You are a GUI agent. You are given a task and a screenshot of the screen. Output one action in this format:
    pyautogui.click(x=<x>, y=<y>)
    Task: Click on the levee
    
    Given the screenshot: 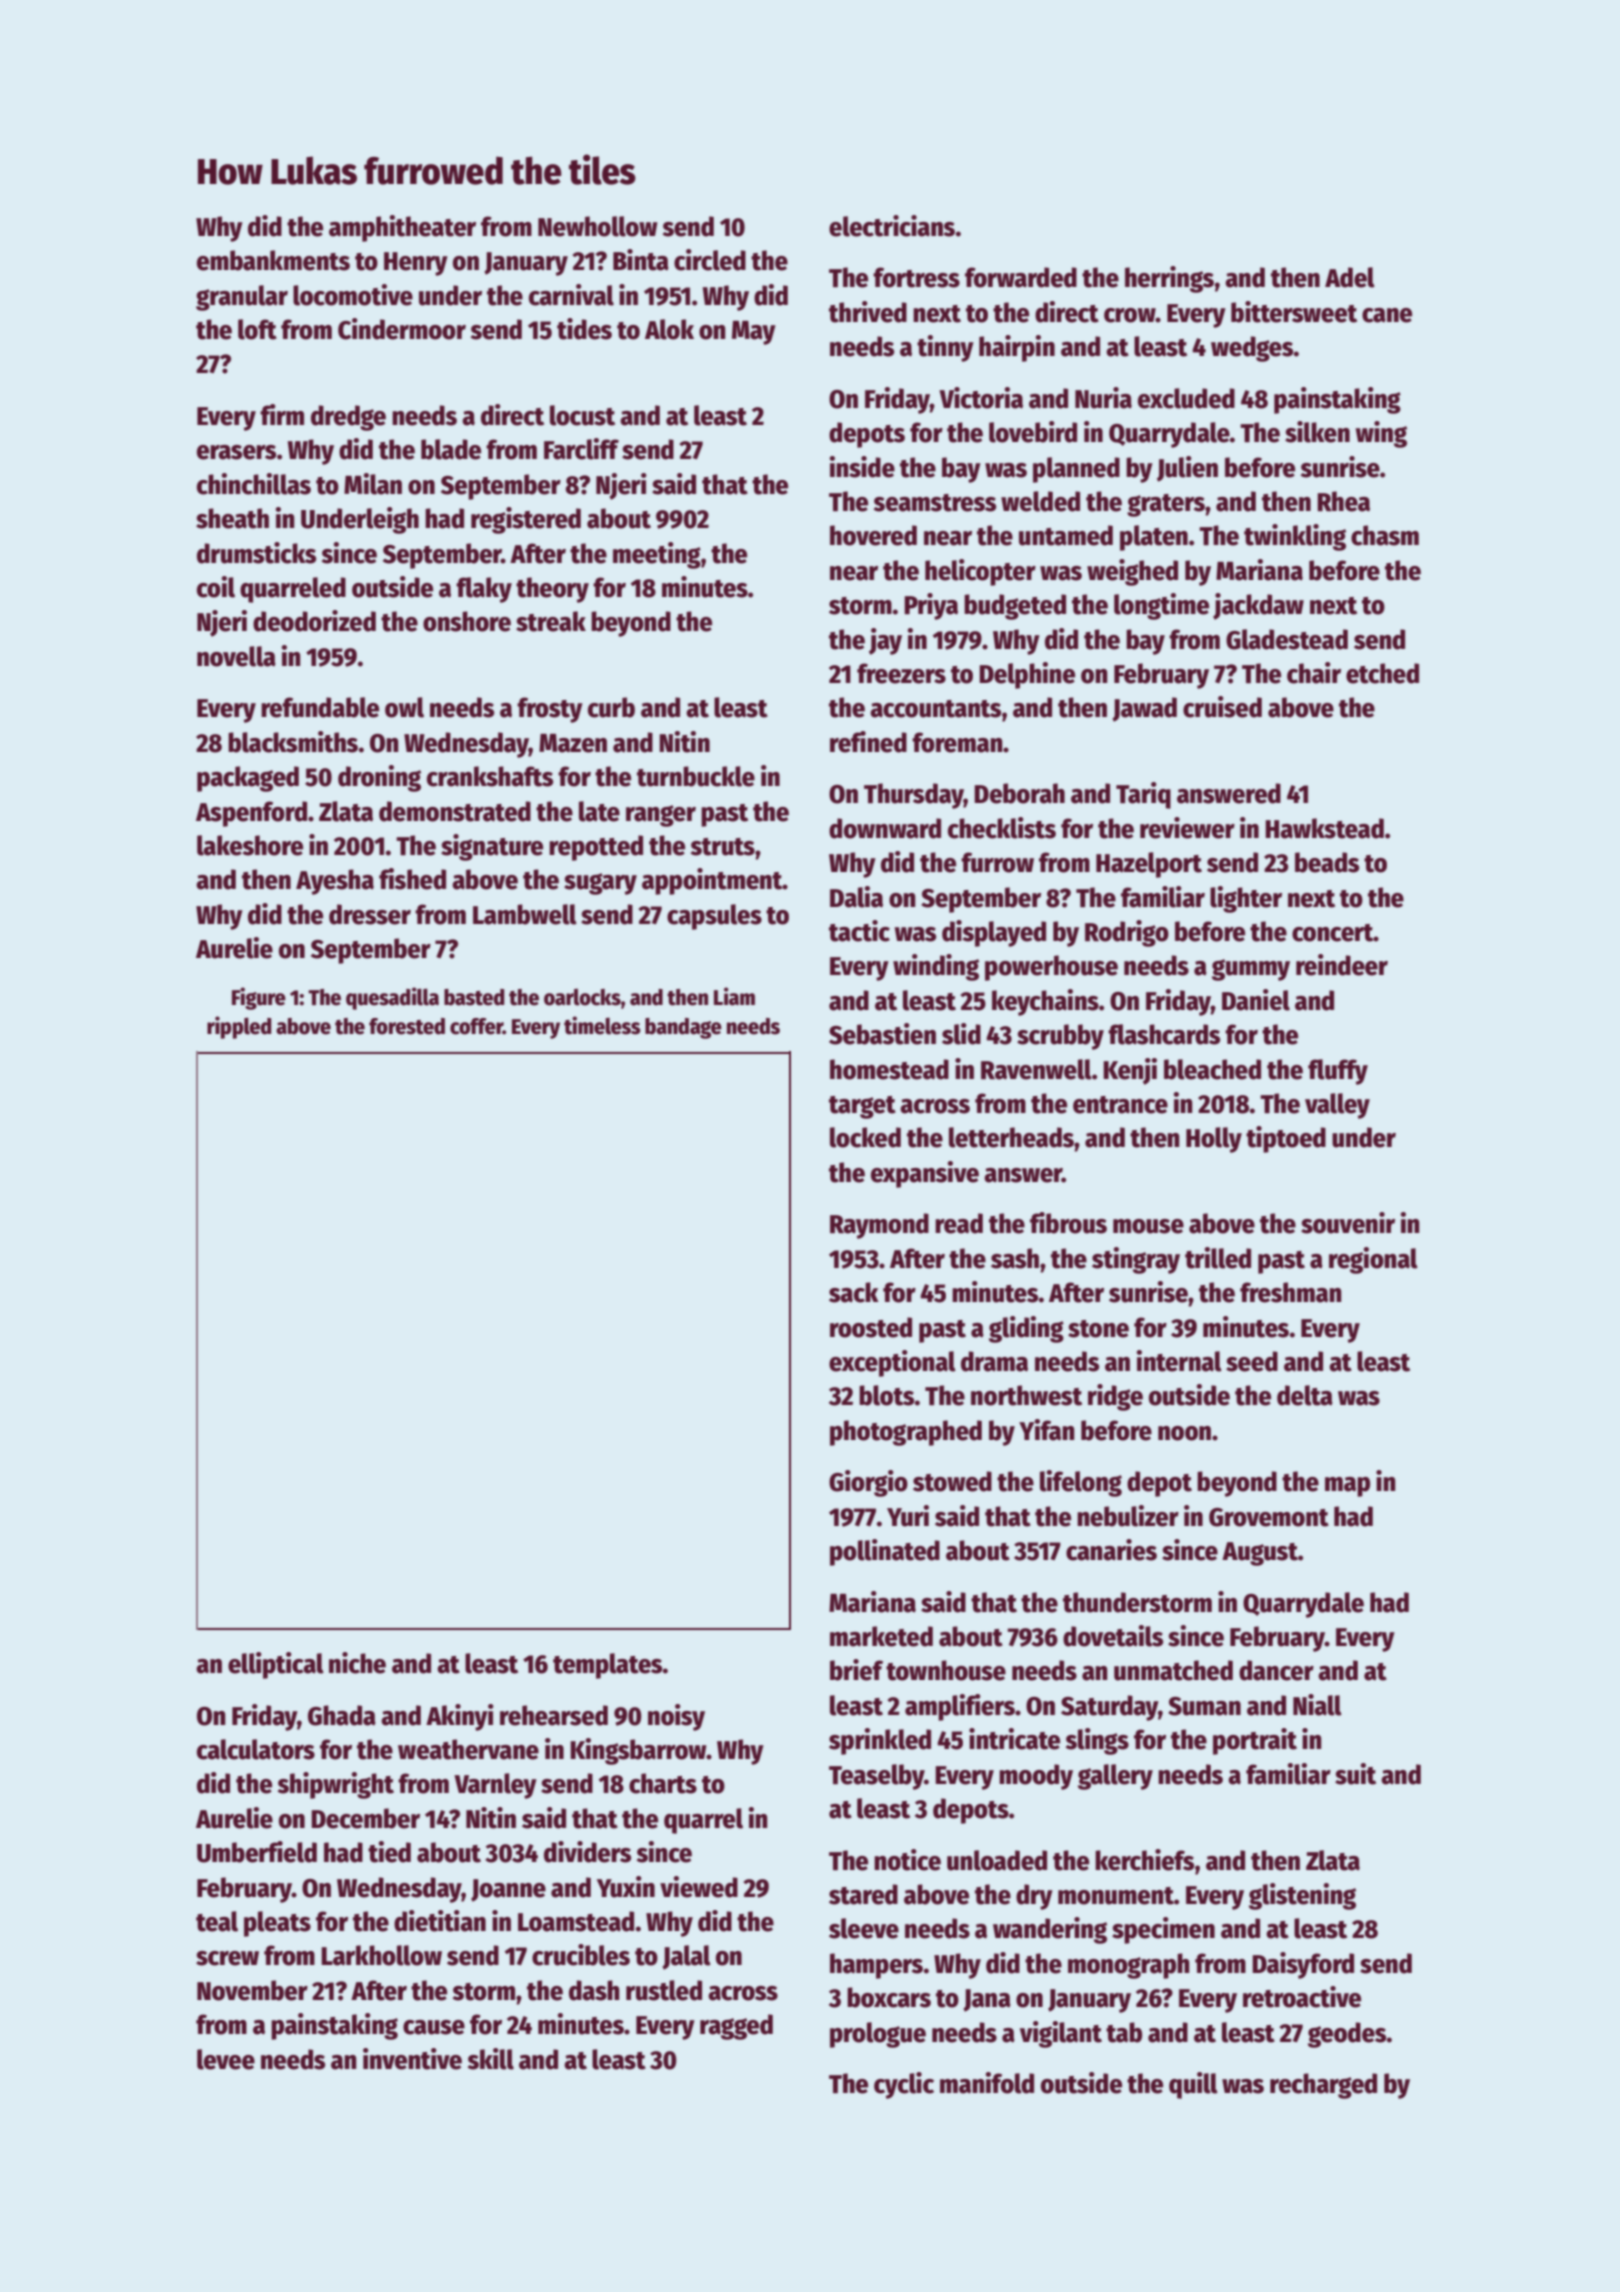 What is the action you would take?
    pyautogui.click(x=226, y=2059)
